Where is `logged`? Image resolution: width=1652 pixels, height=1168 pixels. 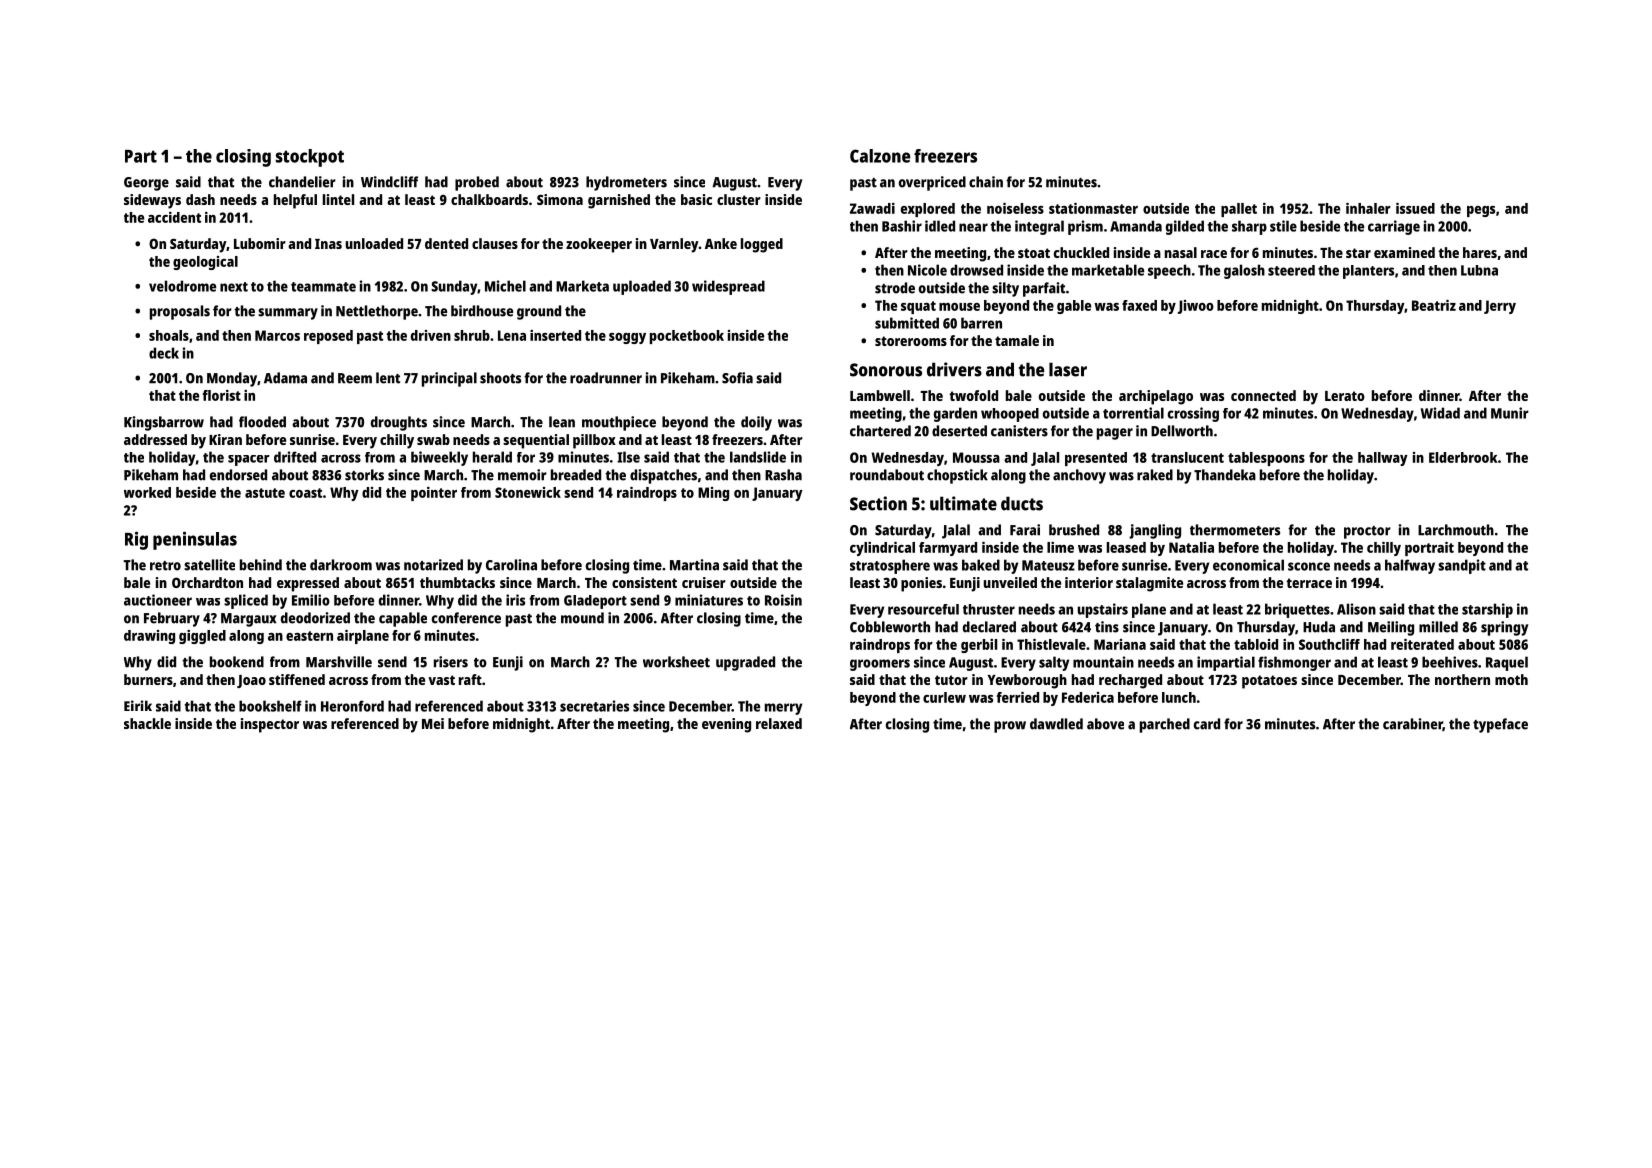 logged is located at coordinates (762, 245).
